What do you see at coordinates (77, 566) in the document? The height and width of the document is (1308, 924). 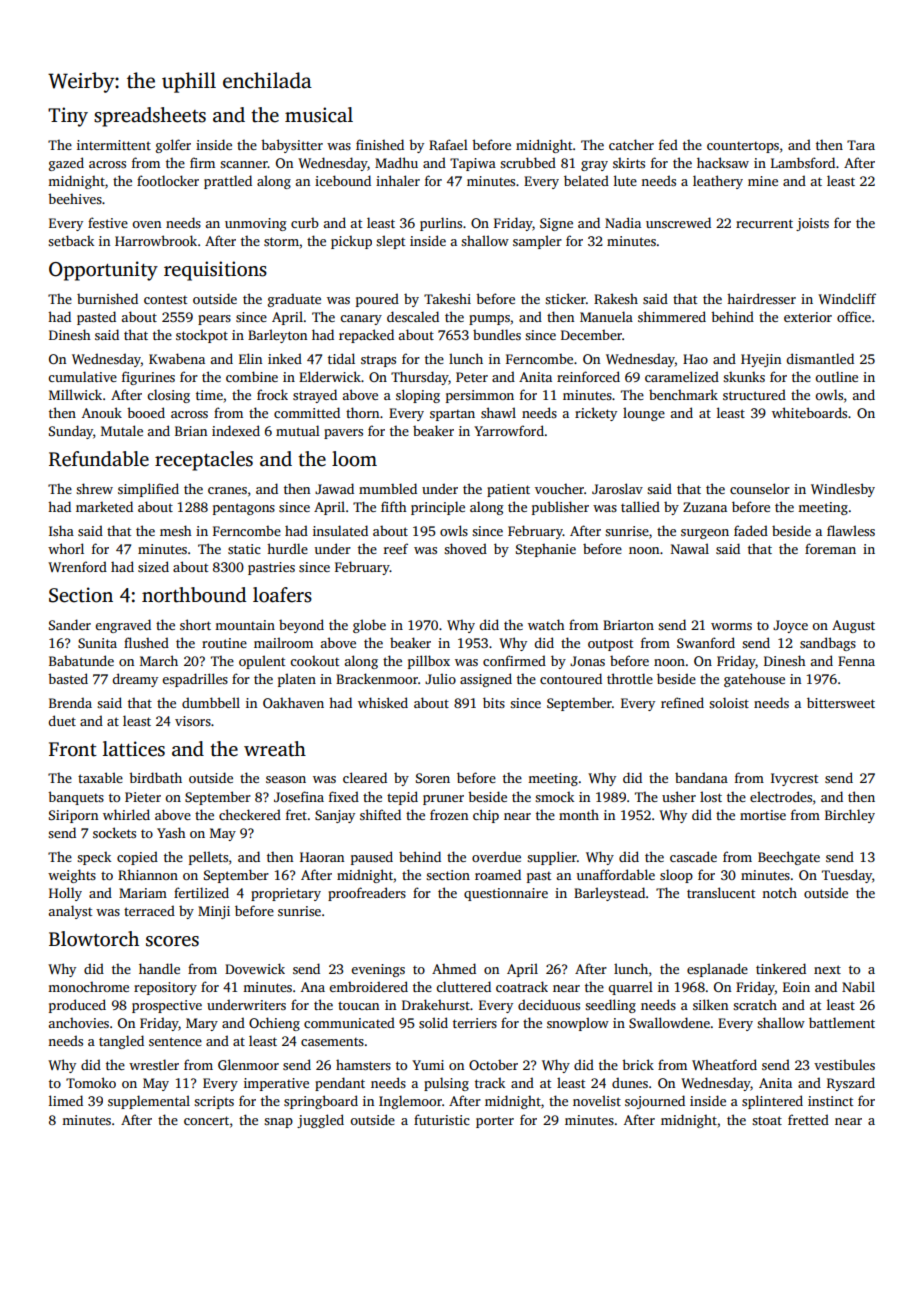 I see `Wrenford` at bounding box center [77, 566].
